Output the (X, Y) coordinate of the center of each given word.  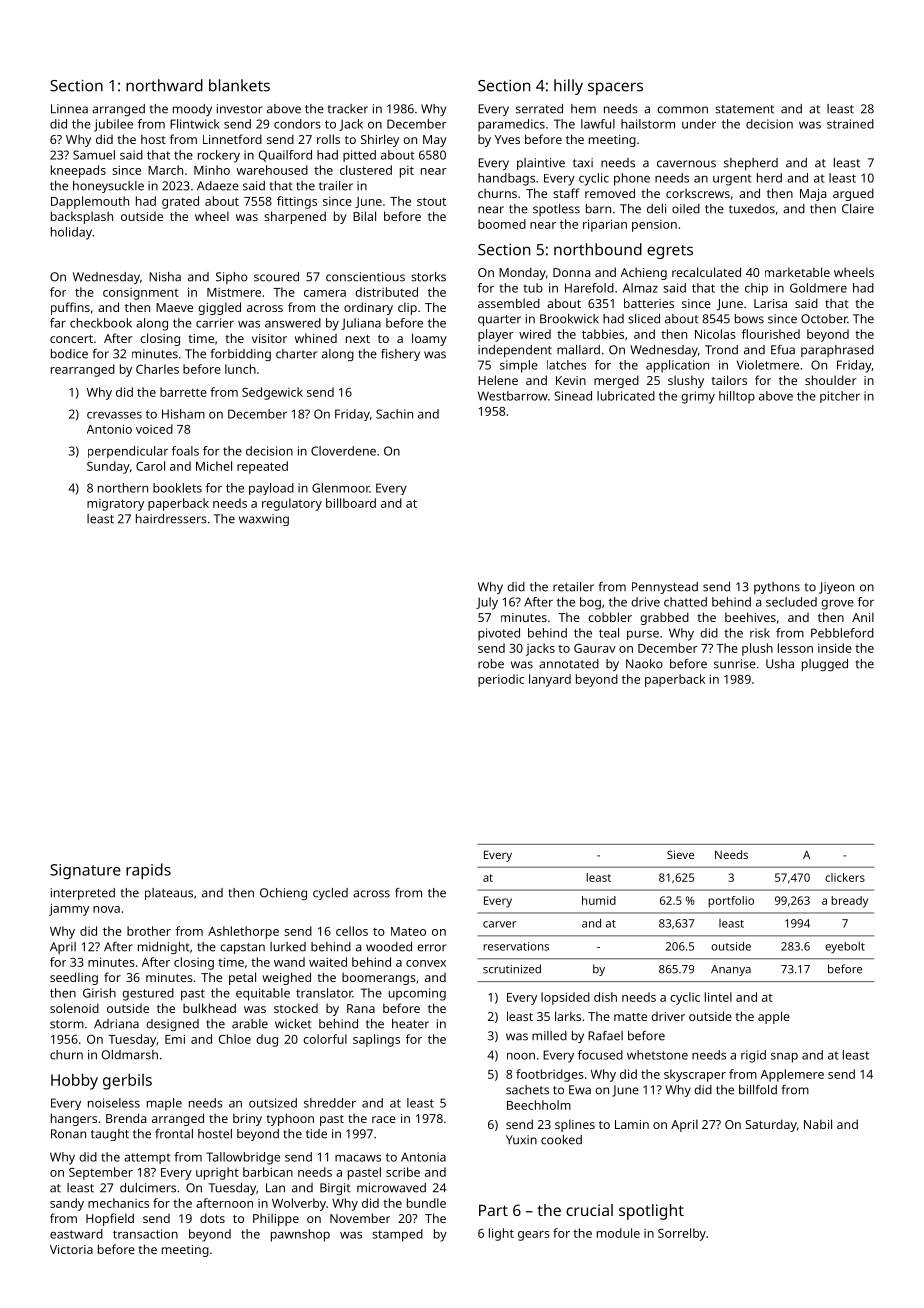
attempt (147, 1158)
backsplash (82, 217)
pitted (359, 156)
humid (599, 900)
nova (106, 909)
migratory (115, 505)
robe (491, 664)
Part (493, 1210)
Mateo (408, 931)
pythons (777, 588)
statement (744, 109)
